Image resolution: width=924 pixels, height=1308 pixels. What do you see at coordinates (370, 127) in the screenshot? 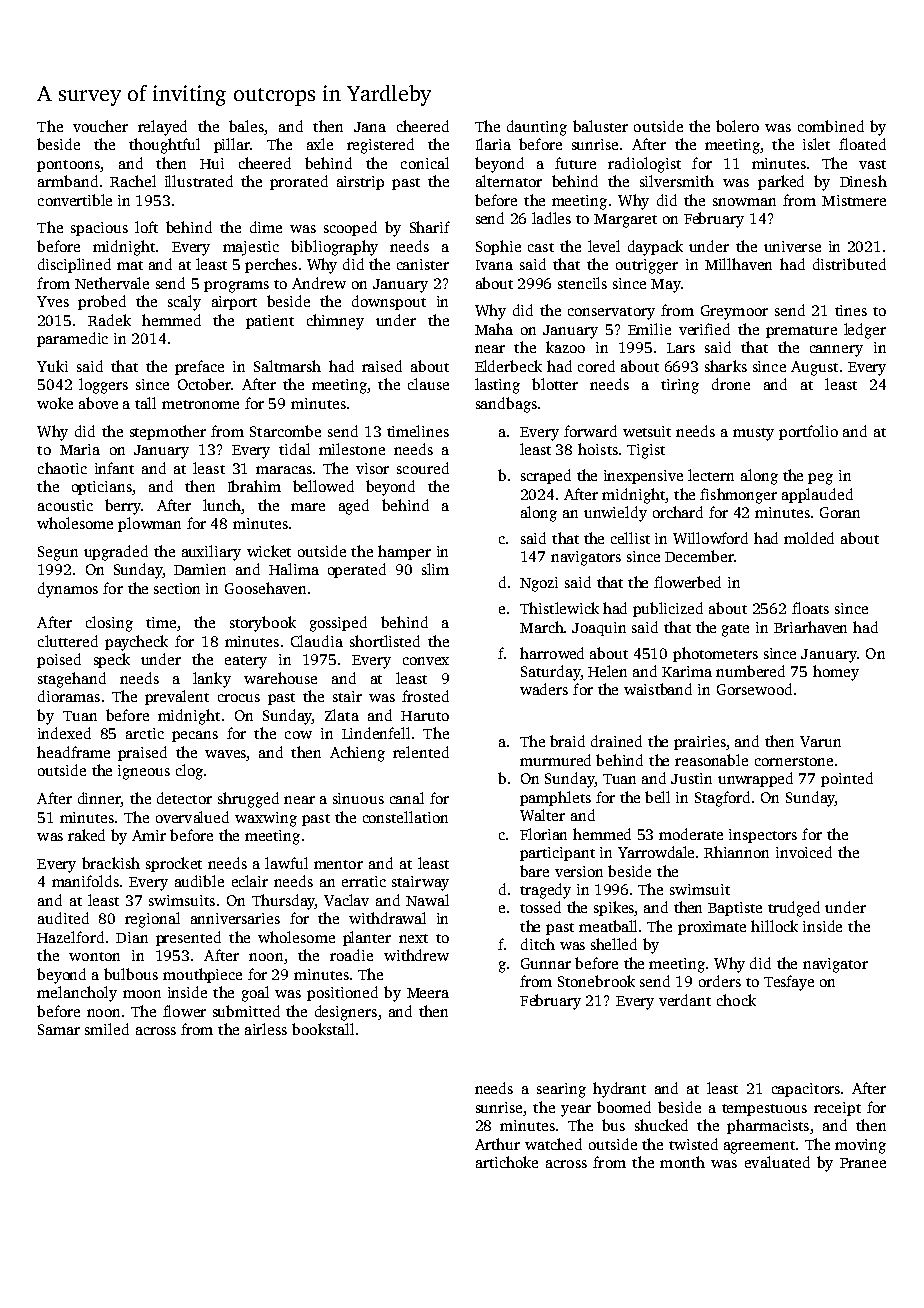
I see `Jana` at bounding box center [370, 127].
